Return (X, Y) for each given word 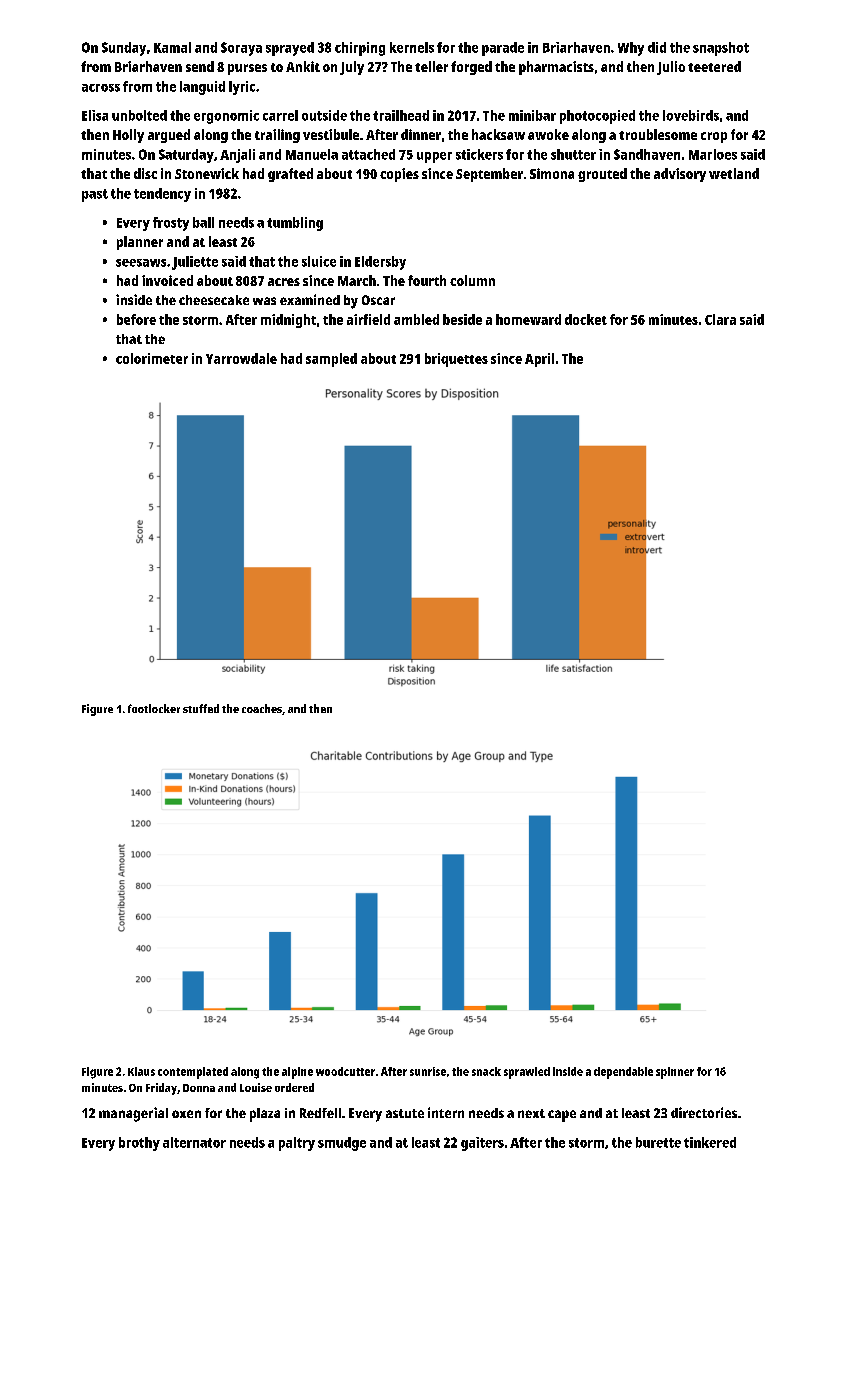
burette (658, 1142)
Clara (720, 319)
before (136, 319)
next (531, 1113)
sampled (331, 360)
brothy (139, 1144)
